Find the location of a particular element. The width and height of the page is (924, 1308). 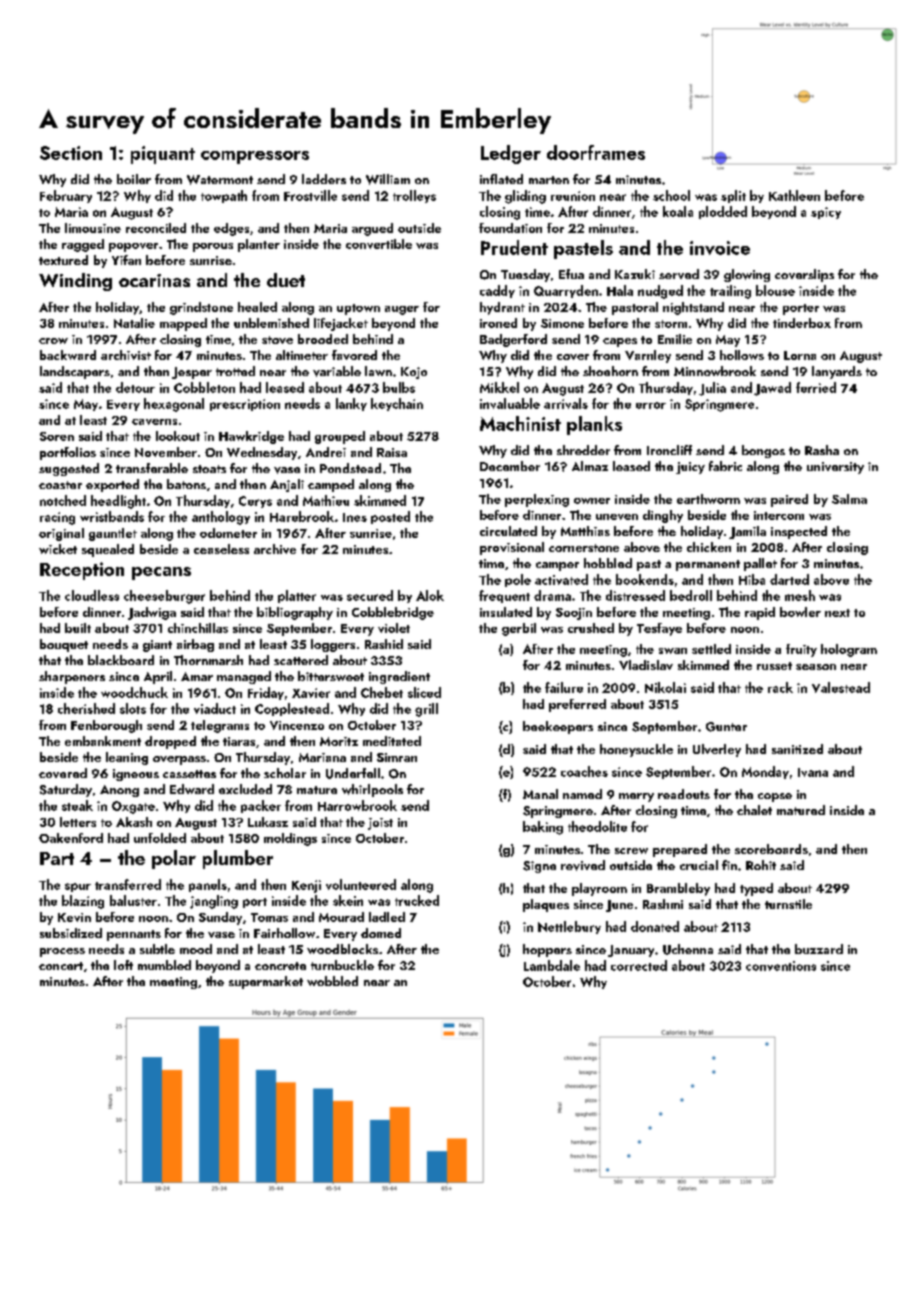

coaches is located at coordinates (584, 771).
